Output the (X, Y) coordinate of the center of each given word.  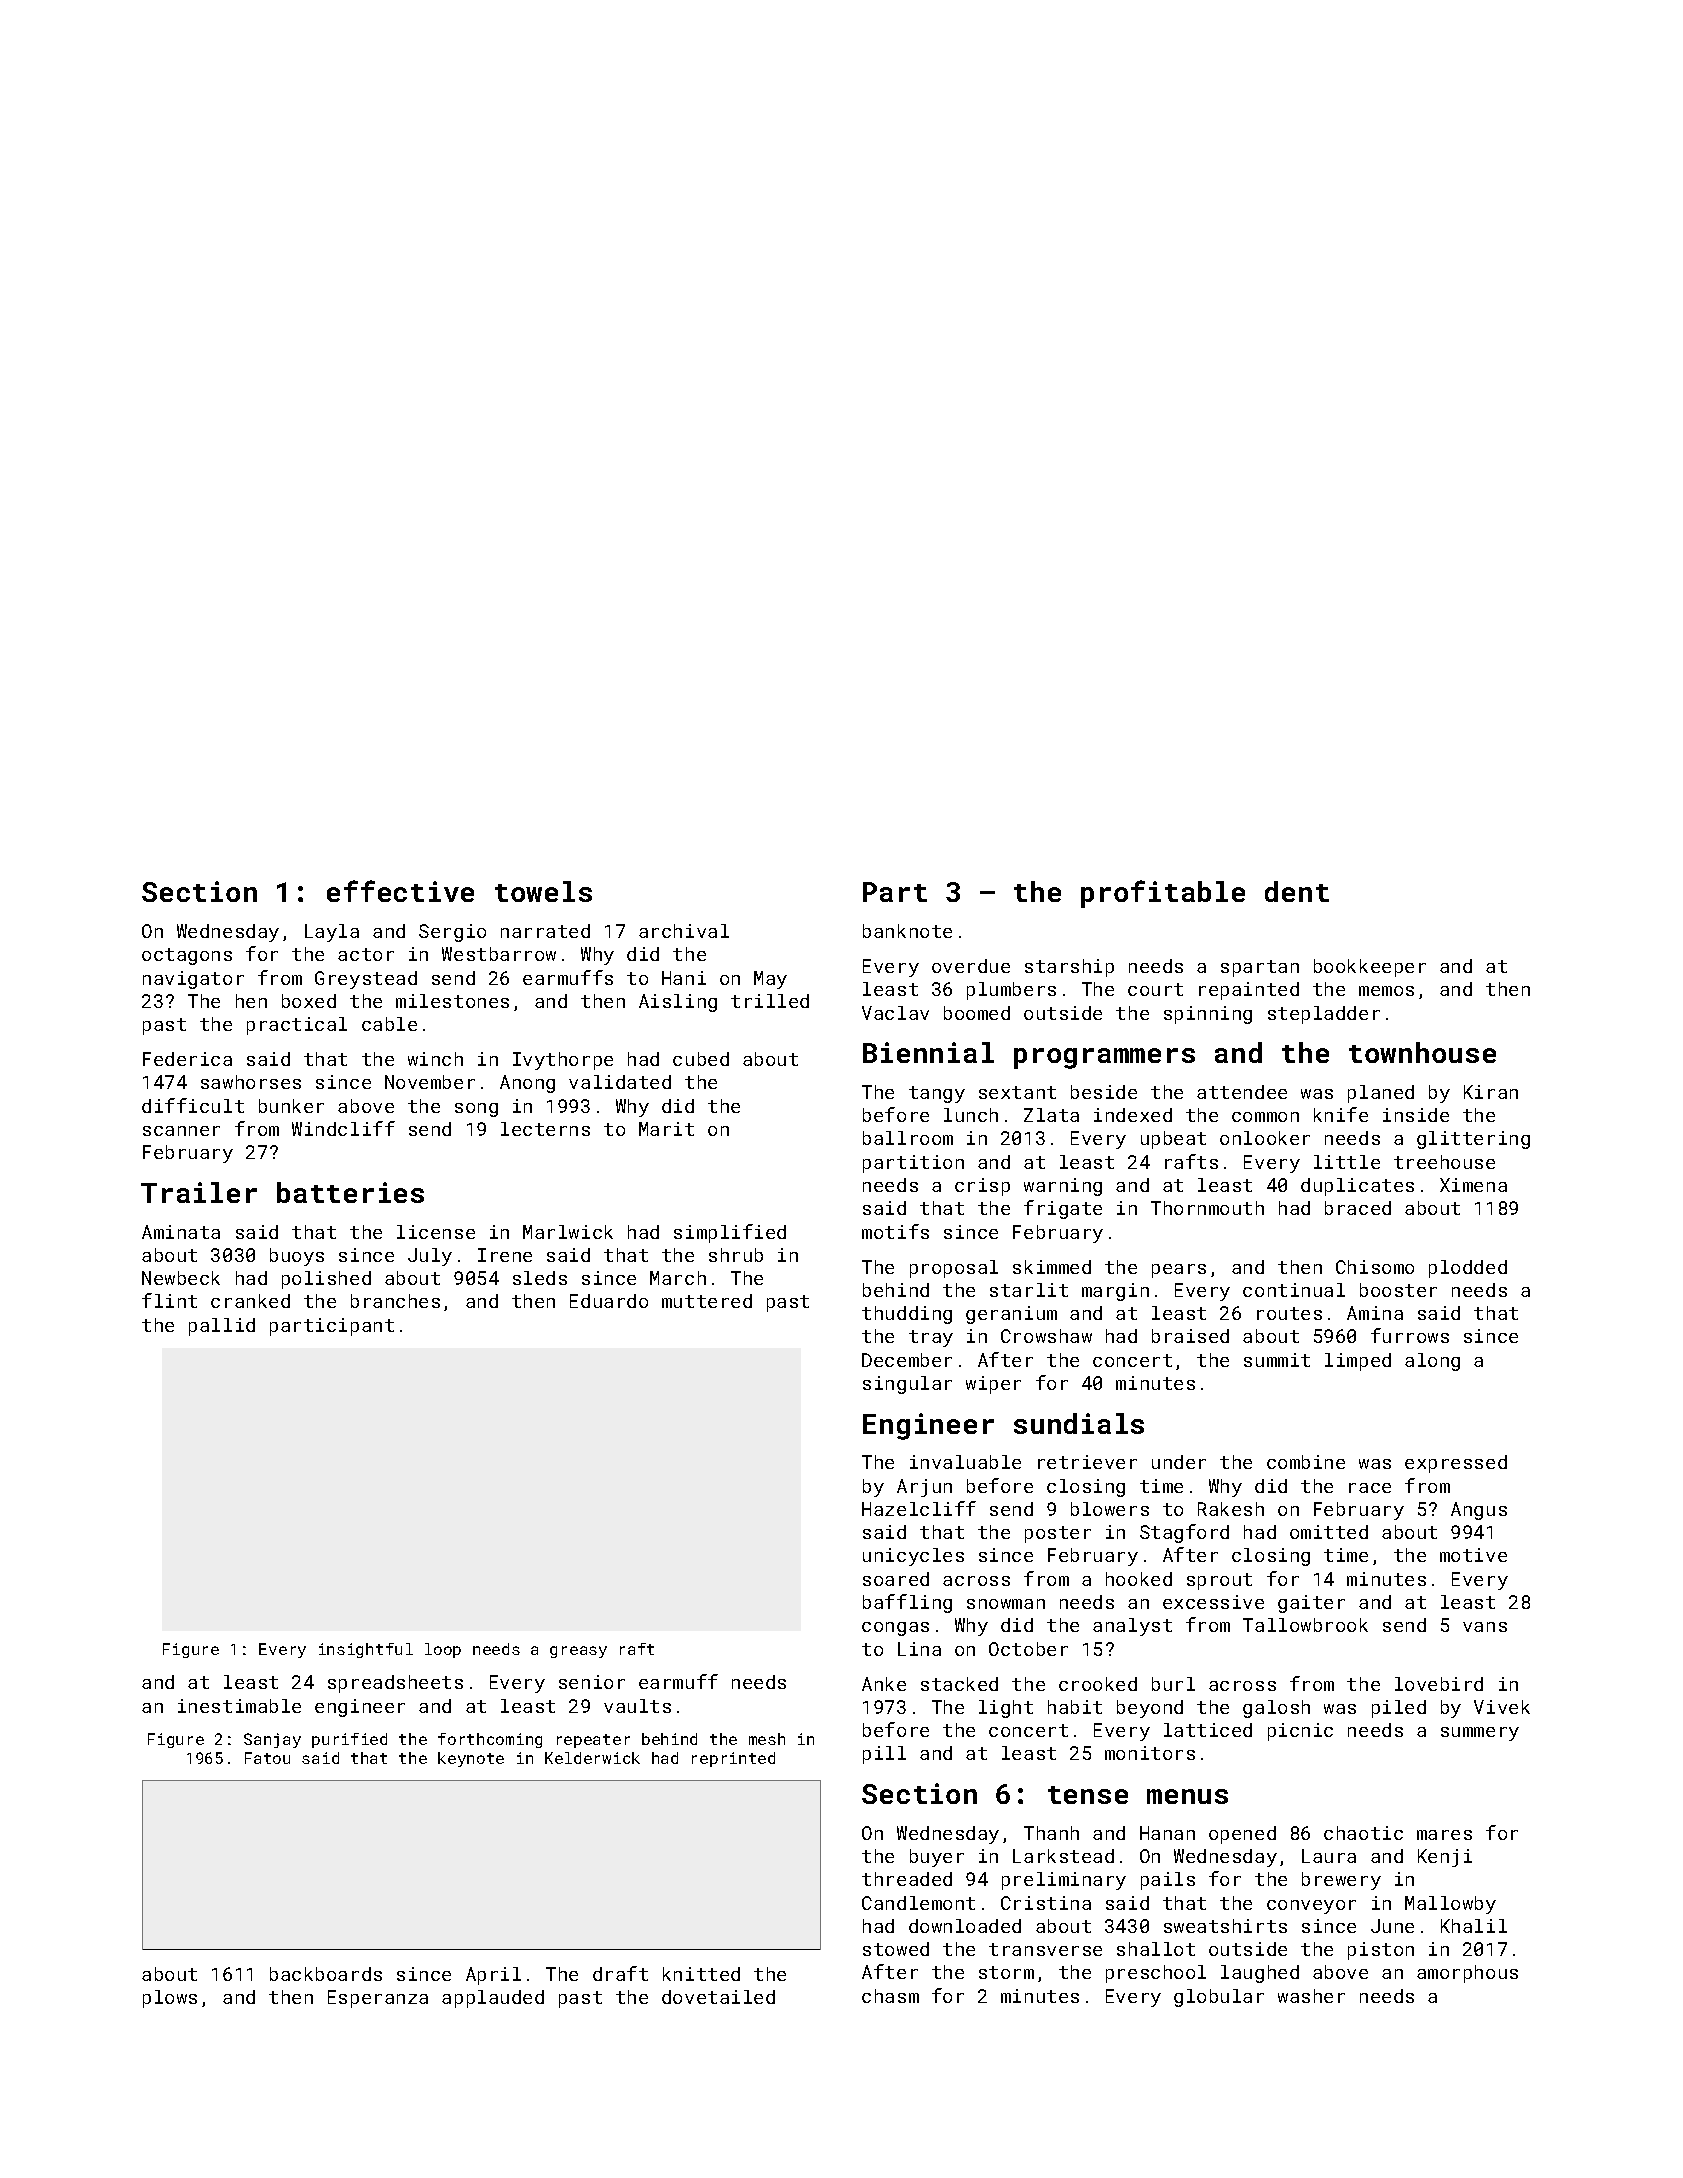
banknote (907, 931)
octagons (187, 956)
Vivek (1502, 1707)
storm (1006, 1972)
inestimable (239, 1706)
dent (1297, 891)
